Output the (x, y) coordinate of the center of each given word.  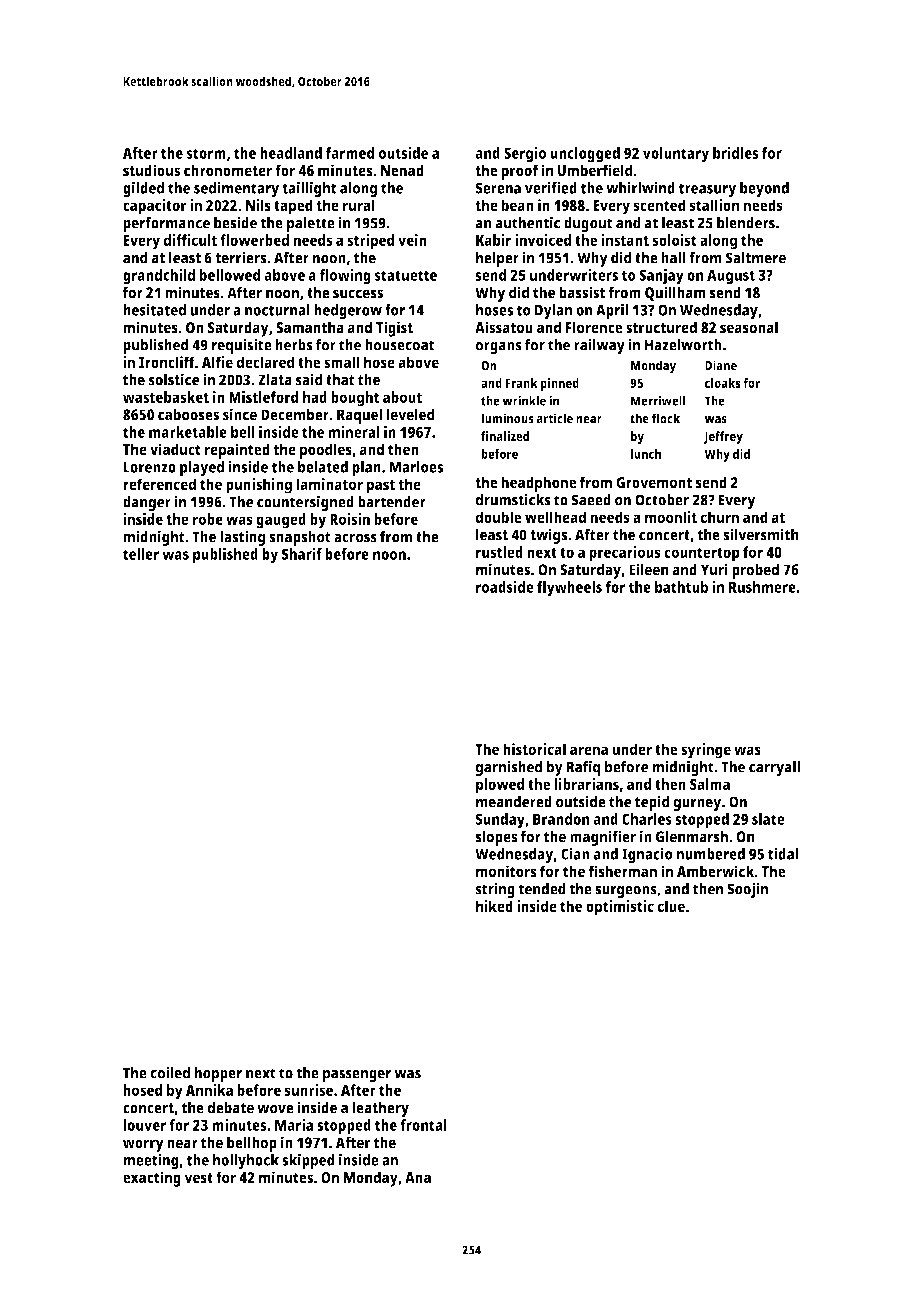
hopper (218, 1074)
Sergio (525, 155)
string (495, 890)
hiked (494, 906)
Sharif (302, 554)
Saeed (591, 500)
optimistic (620, 908)
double (499, 517)
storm (206, 153)
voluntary (676, 155)
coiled (170, 1072)
